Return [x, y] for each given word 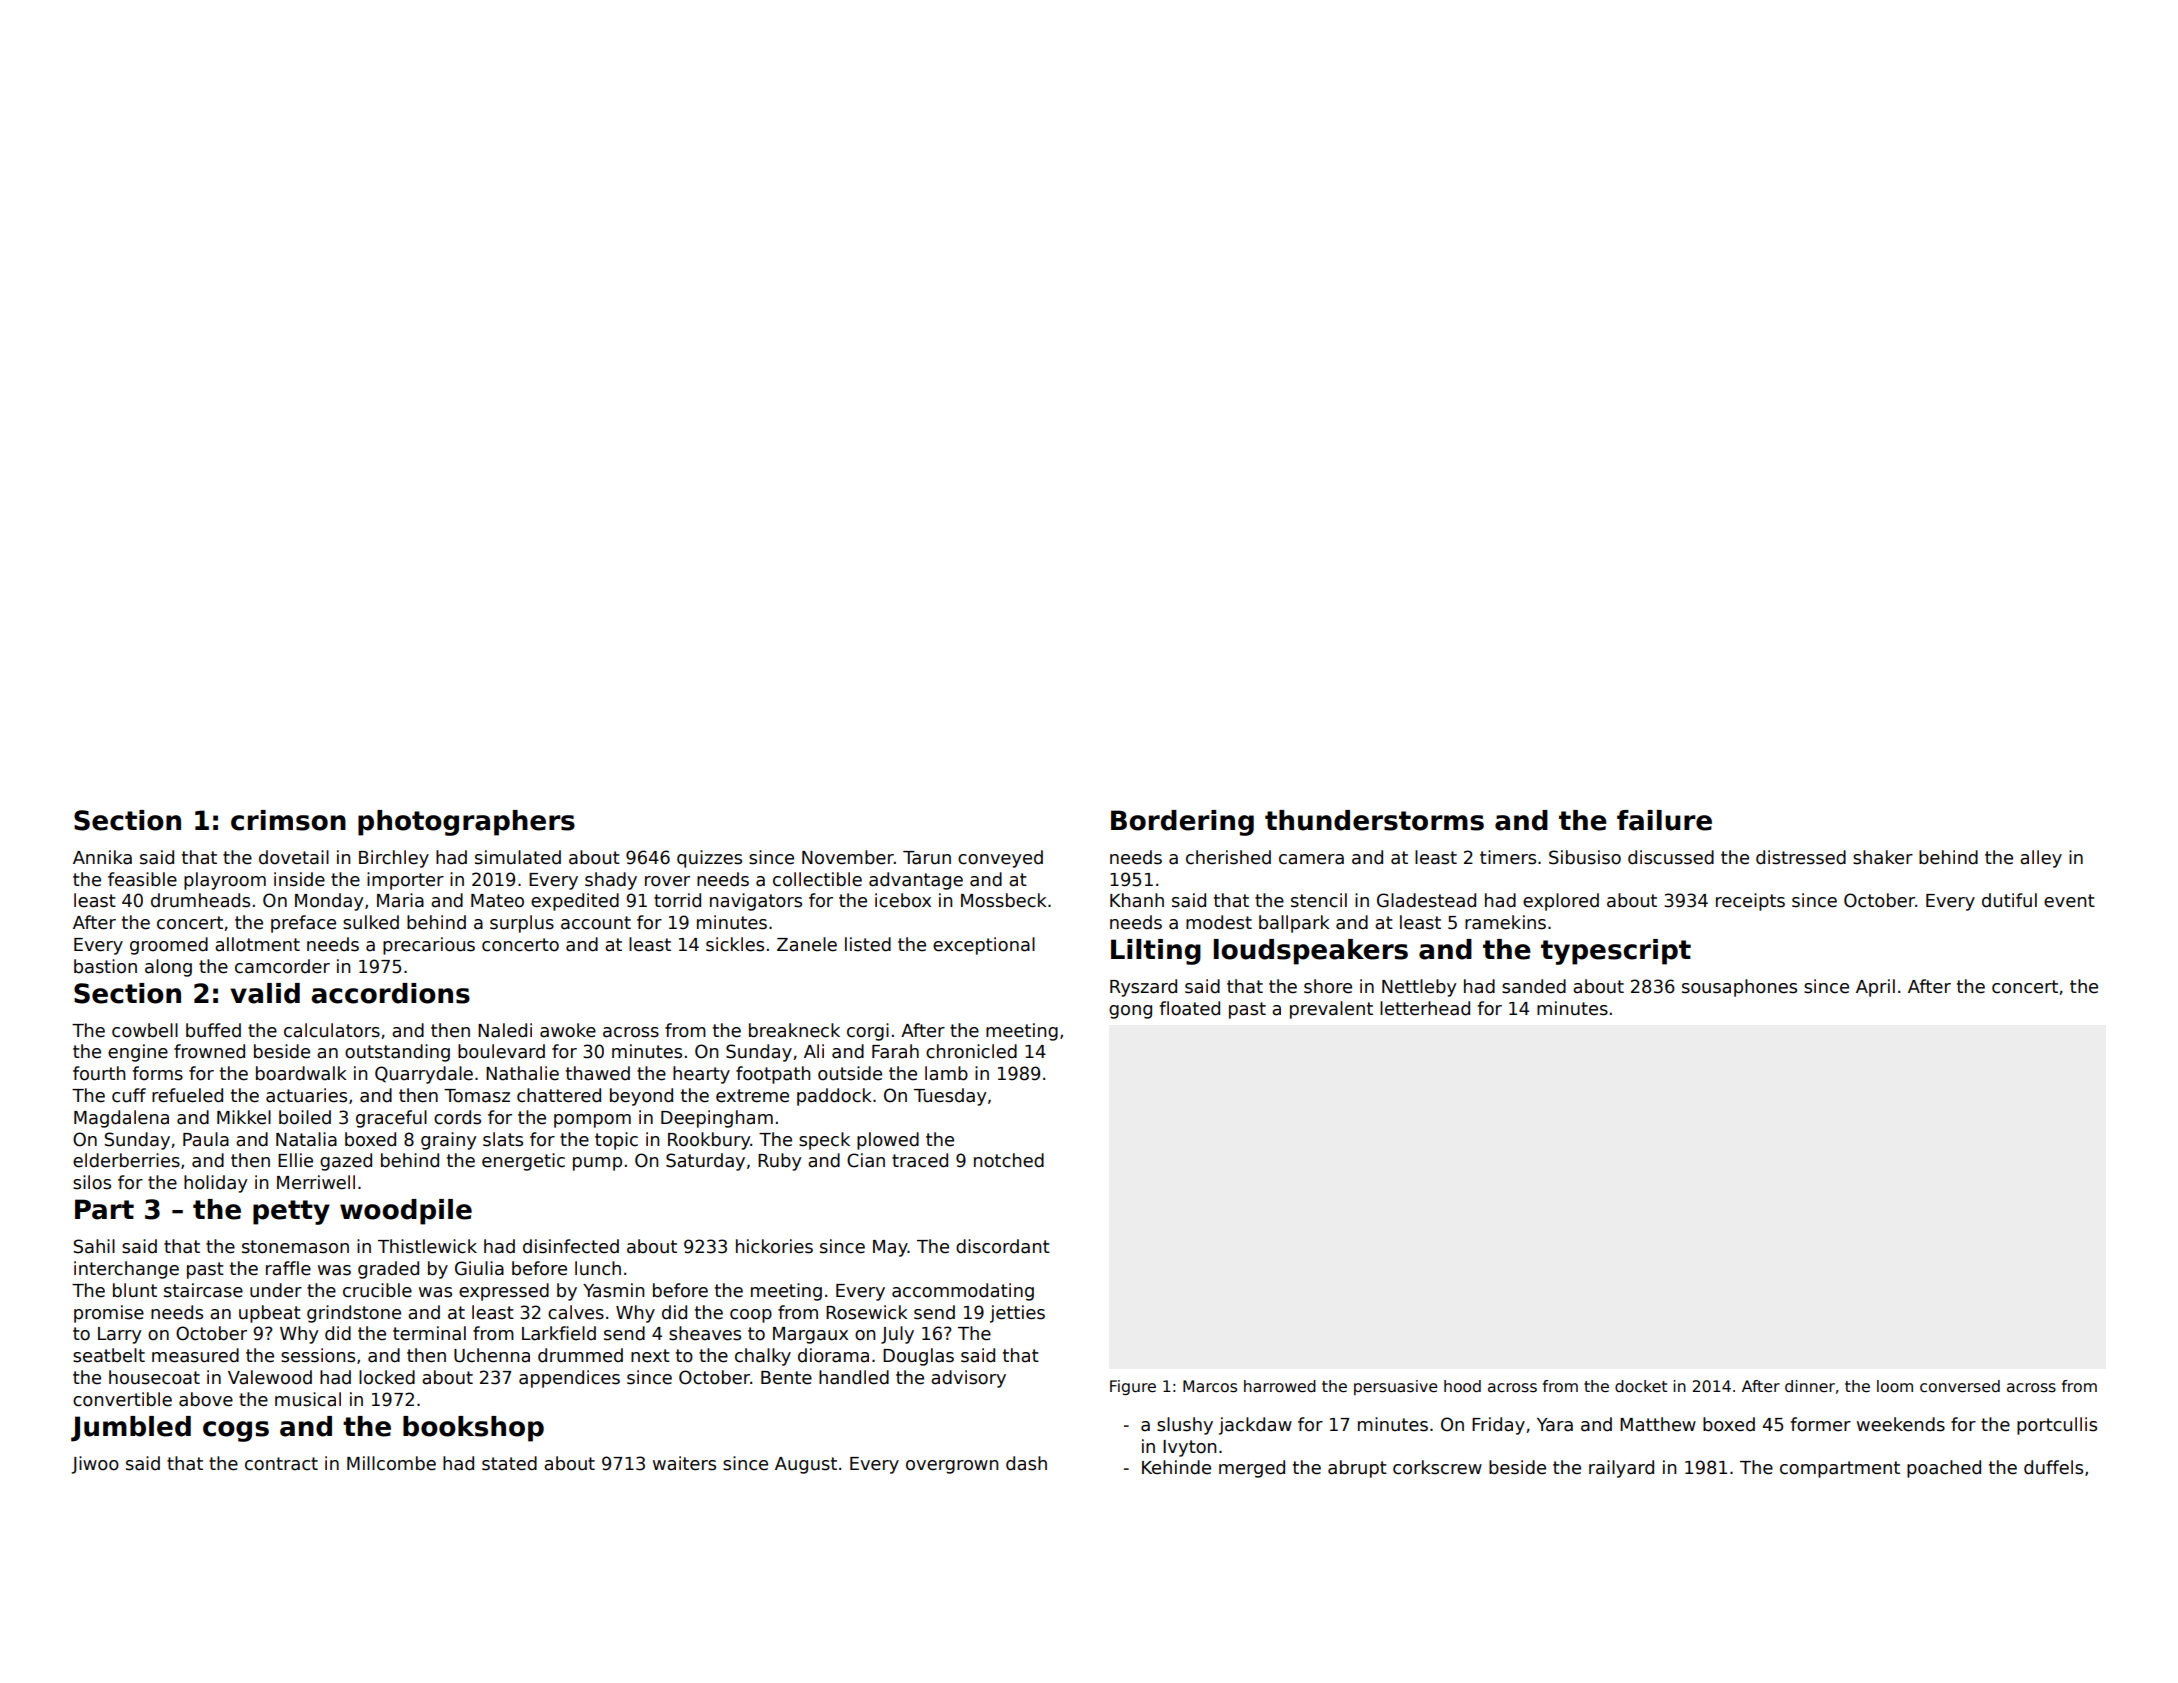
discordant [1003, 1246]
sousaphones [1739, 988]
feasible [142, 879]
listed [868, 944]
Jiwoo [95, 1465]
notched [1009, 1160]
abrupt [1357, 1469]
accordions [390, 993]
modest [1219, 922]
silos [92, 1182]
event [2069, 901]
